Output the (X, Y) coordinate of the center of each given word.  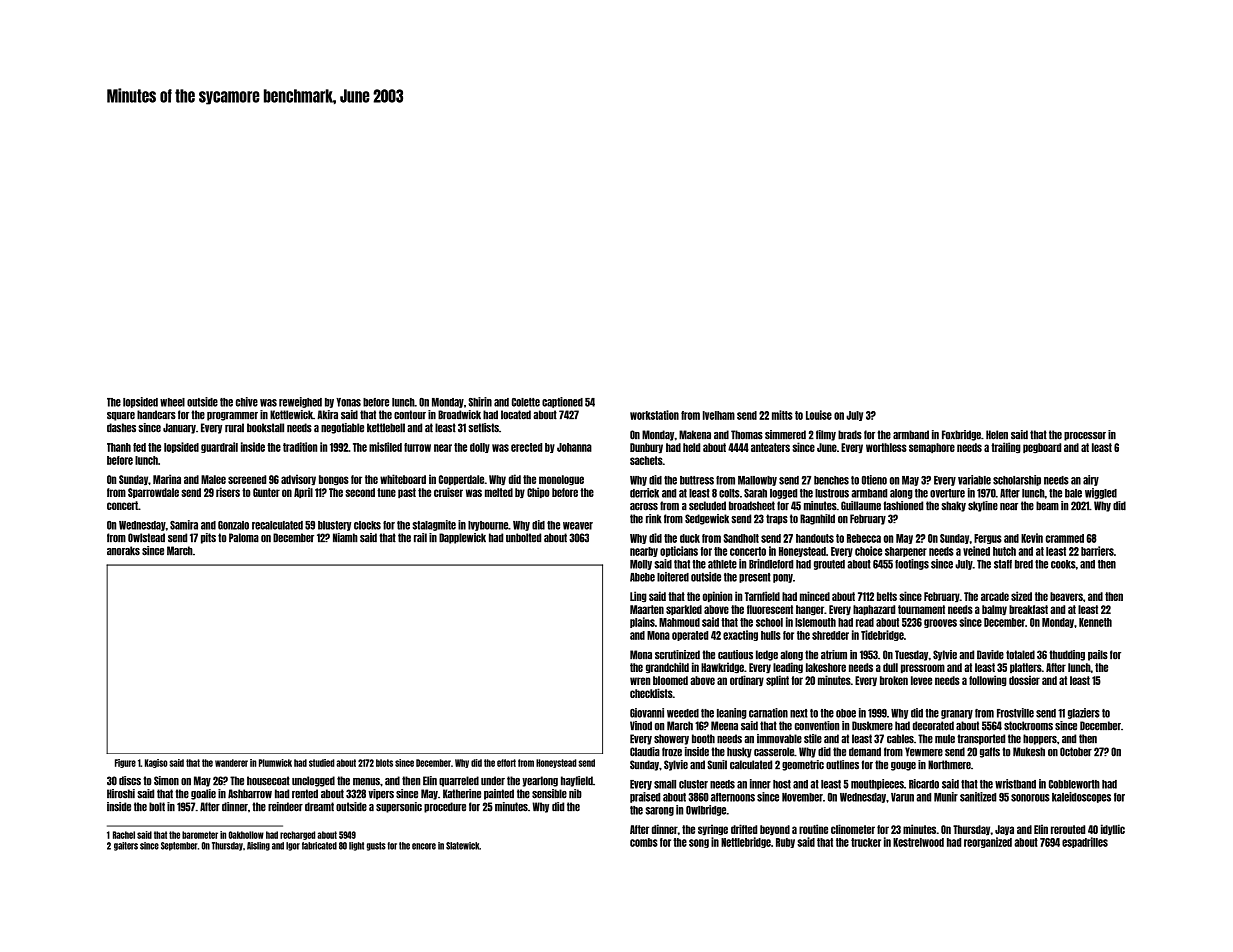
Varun (902, 797)
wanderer (231, 763)
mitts (782, 415)
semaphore (932, 448)
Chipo (538, 492)
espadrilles (1085, 842)
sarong (659, 811)
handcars (156, 415)
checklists (651, 693)
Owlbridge (706, 810)
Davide (990, 655)
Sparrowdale (153, 493)
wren (640, 681)
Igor (293, 846)
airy (1091, 480)
